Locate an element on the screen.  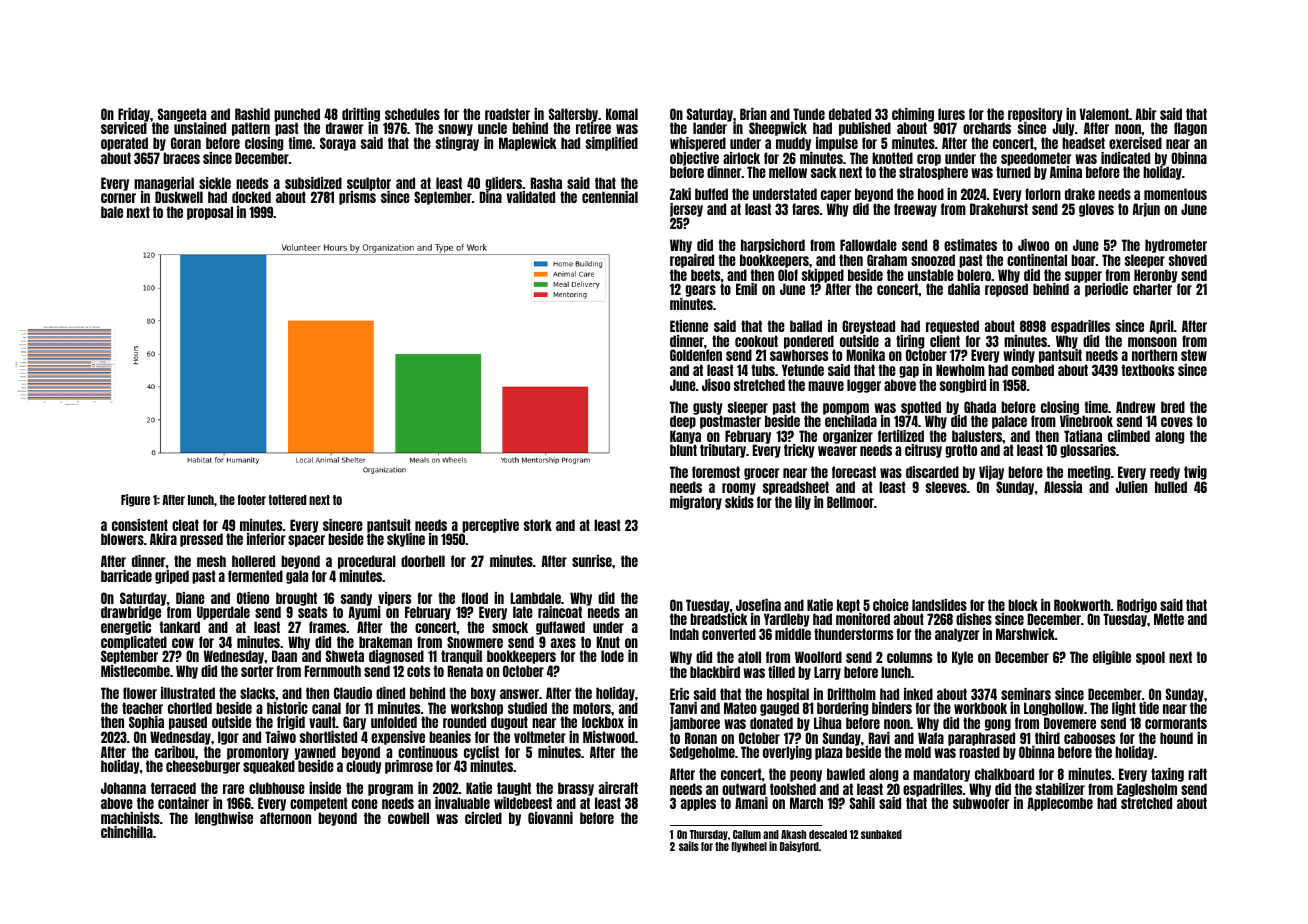
tricky is located at coordinates (799, 451).
